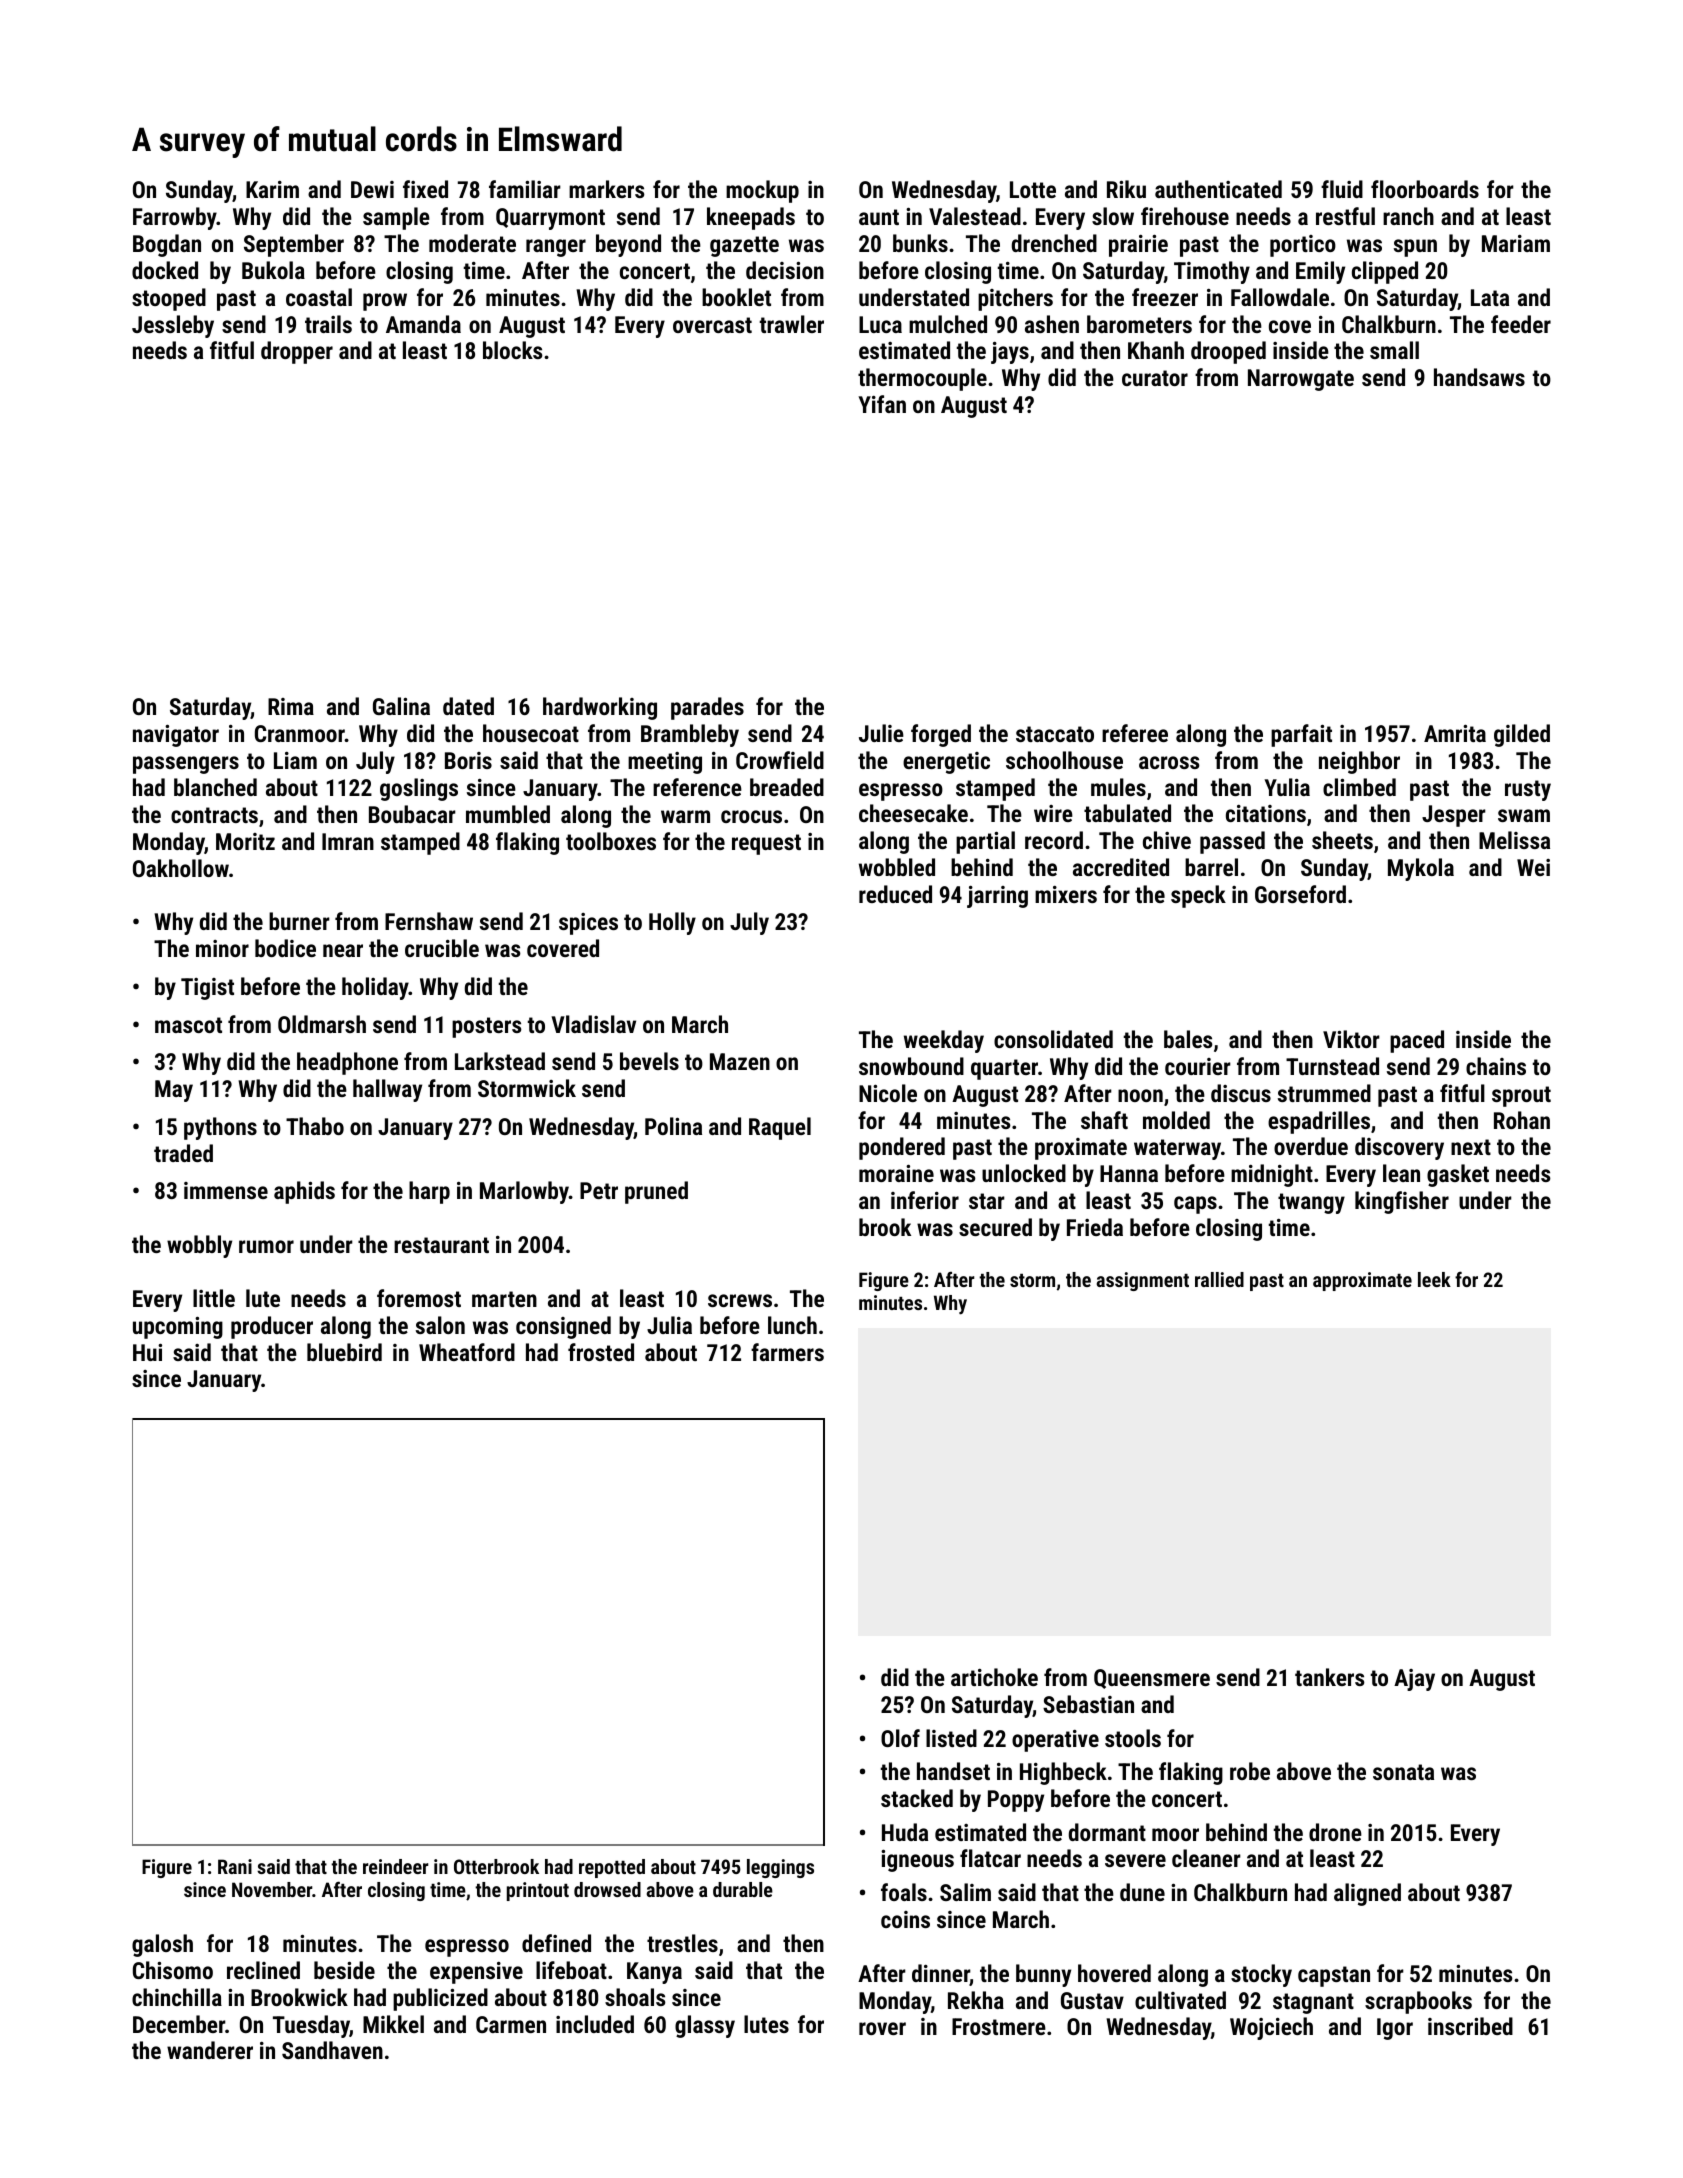 The image size is (1683, 2178). Describe the element at coordinates (344, 1352) in the screenshot. I see `bluebird` at that location.
